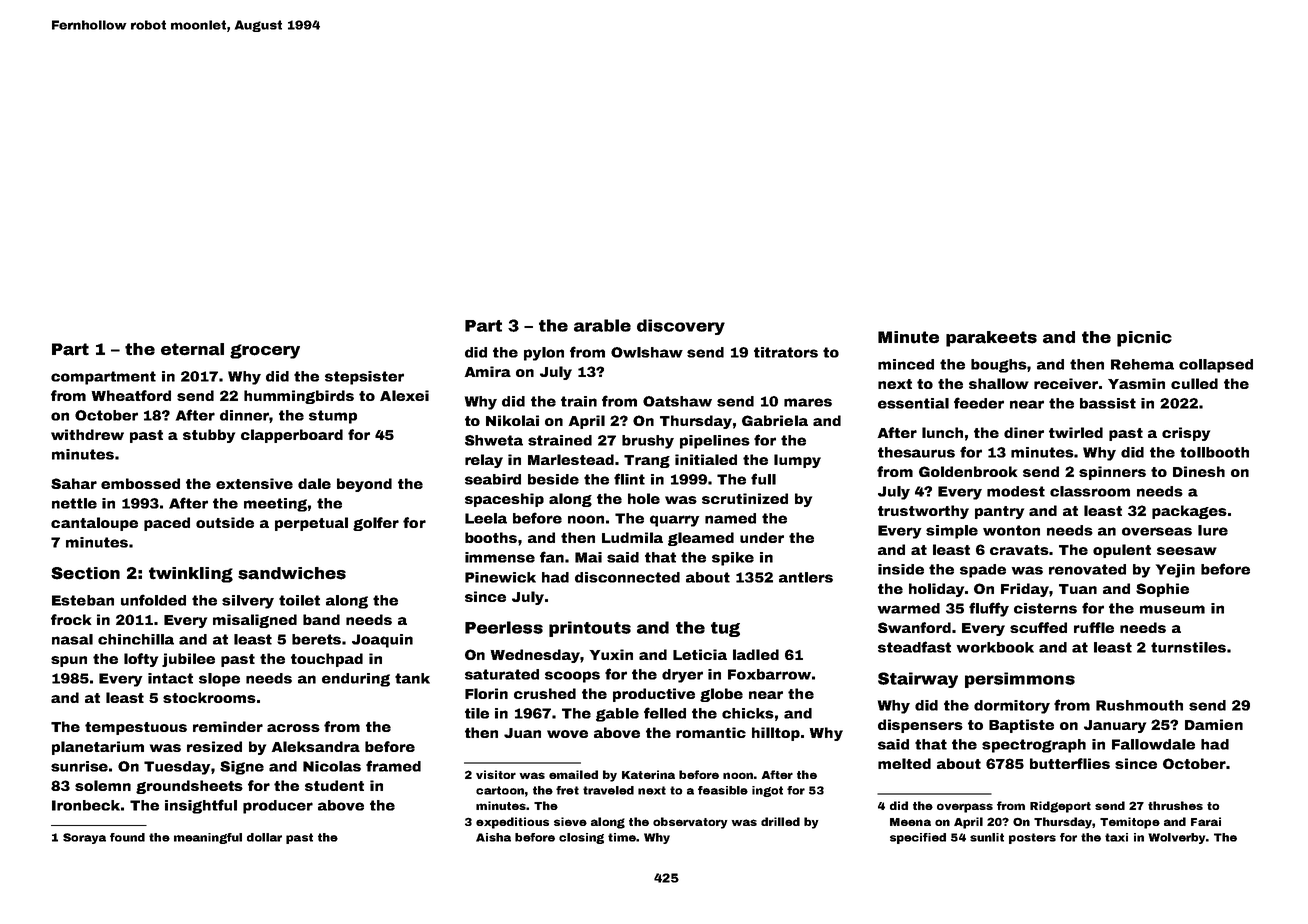 This image has width=1308, height=924. Describe the element at coordinates (914, 647) in the image. I see `steadfast` at that location.
